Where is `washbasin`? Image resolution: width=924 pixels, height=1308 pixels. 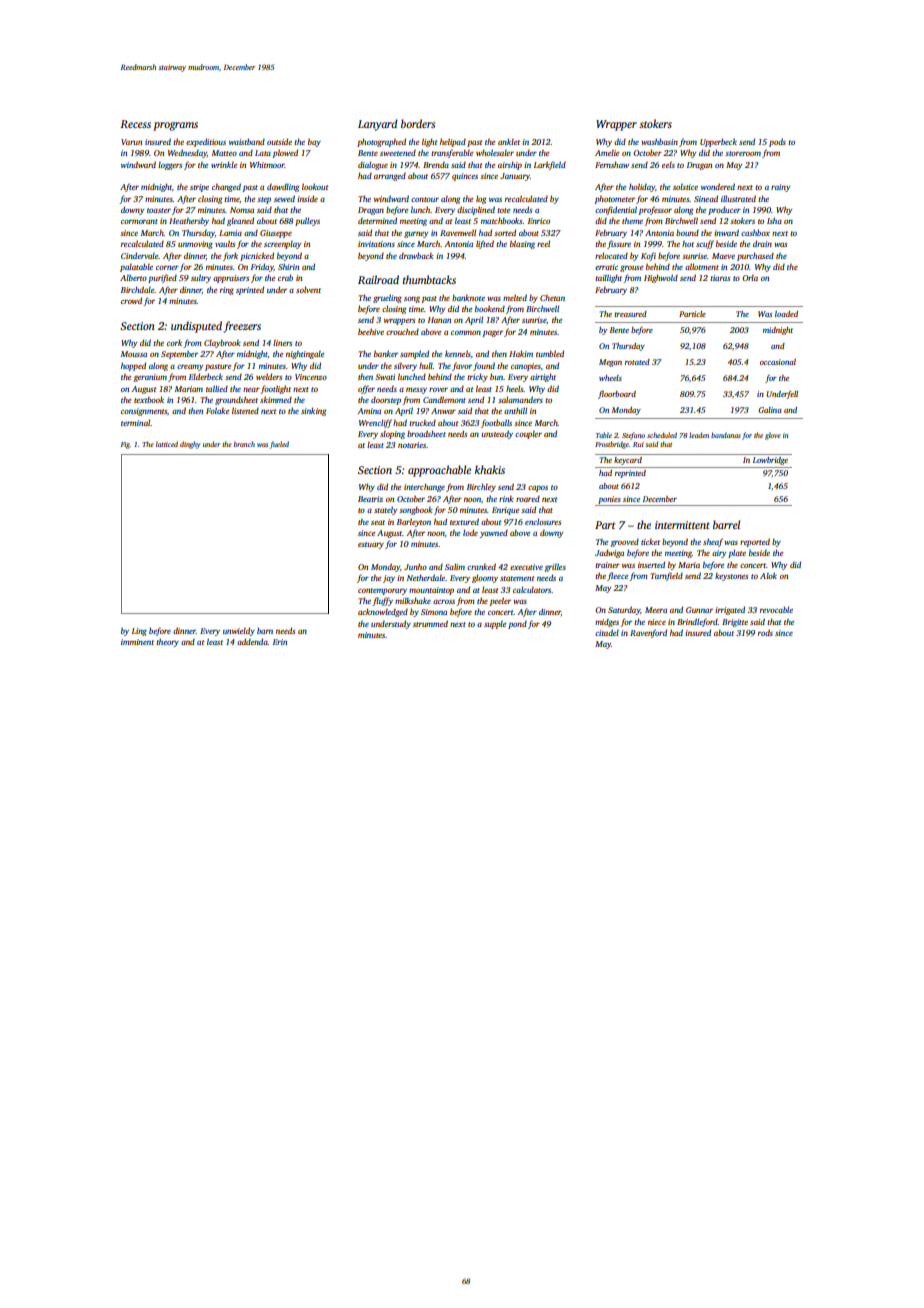 washbasin is located at coordinates (659, 141).
